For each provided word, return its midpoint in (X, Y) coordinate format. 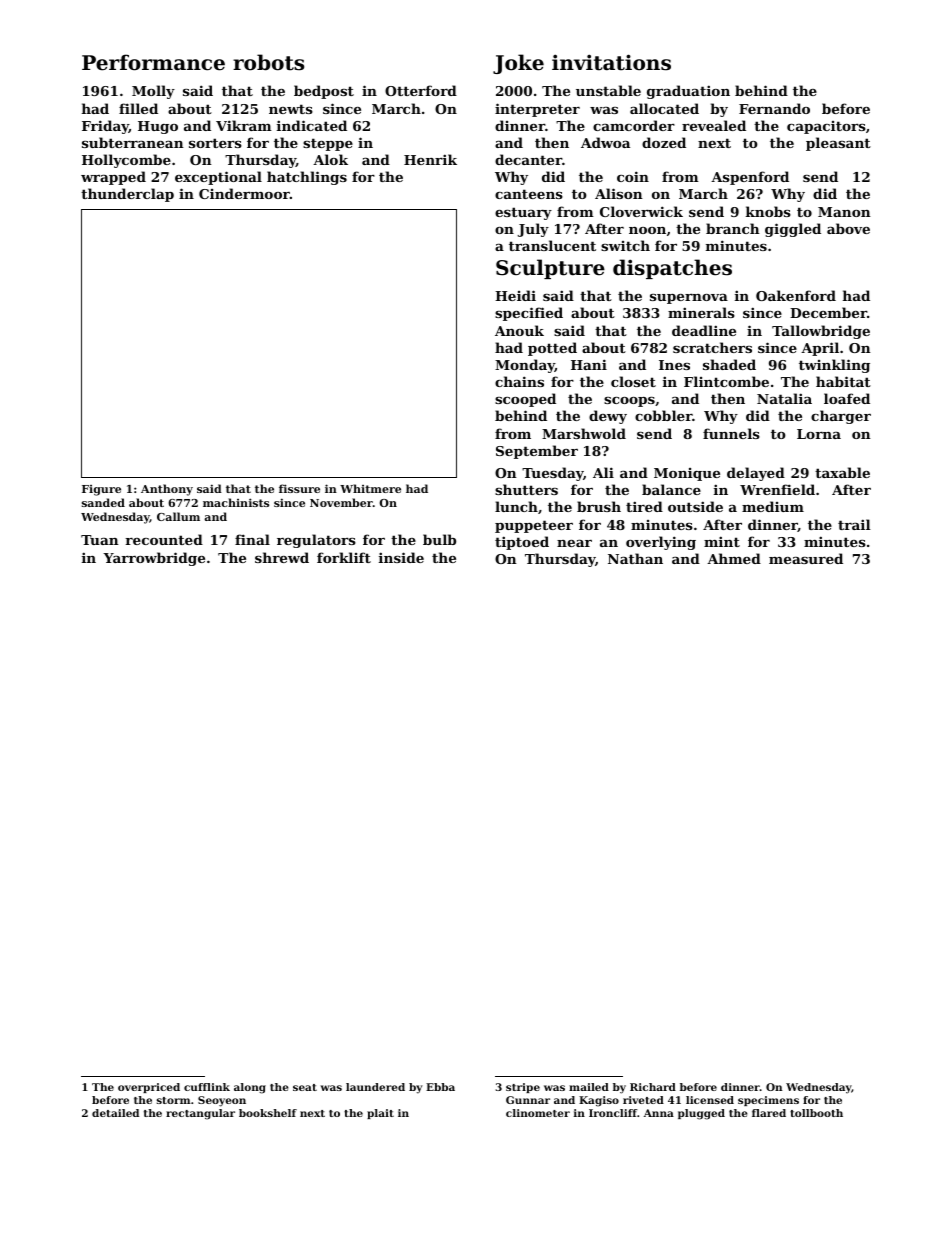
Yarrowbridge (154, 559)
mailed (589, 1087)
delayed (756, 474)
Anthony (167, 490)
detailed (115, 1113)
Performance (153, 62)
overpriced (149, 1088)
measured (806, 558)
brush (599, 506)
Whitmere (370, 488)
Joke (518, 64)
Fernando (774, 108)
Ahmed (734, 558)
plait (380, 1114)
